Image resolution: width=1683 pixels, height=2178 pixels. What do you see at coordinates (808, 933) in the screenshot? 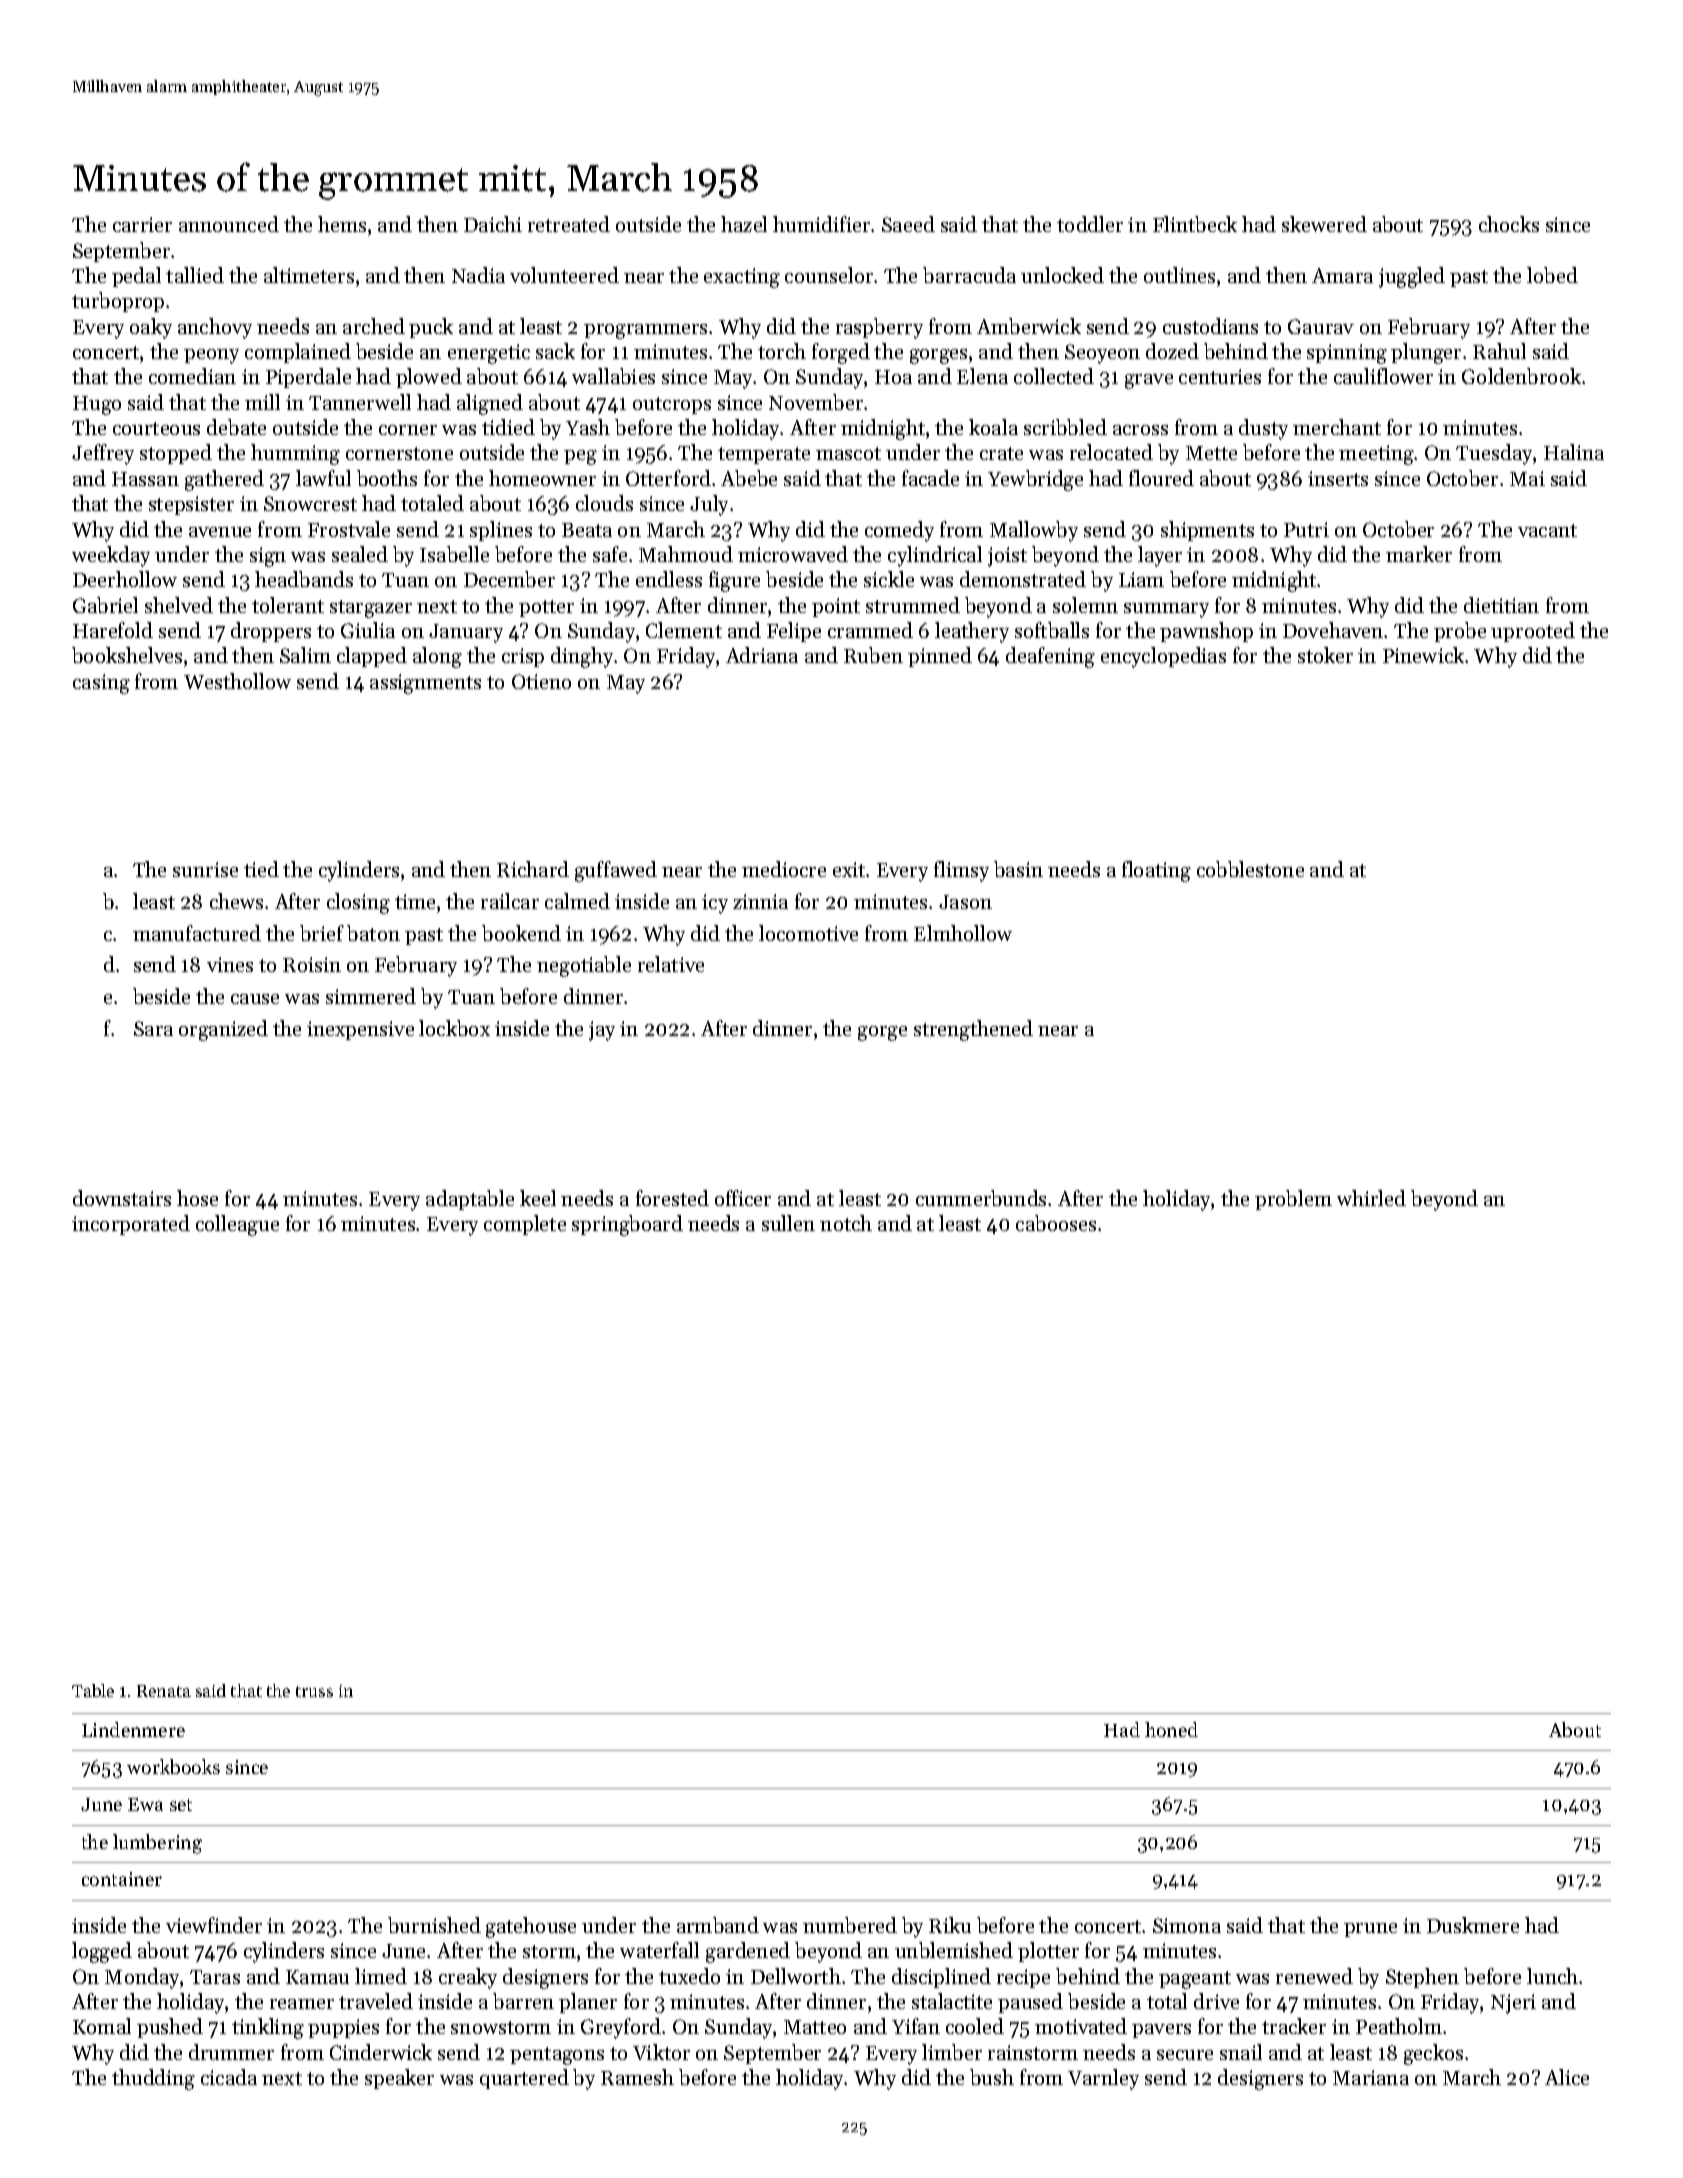
I see `locomotive` at bounding box center [808, 933].
